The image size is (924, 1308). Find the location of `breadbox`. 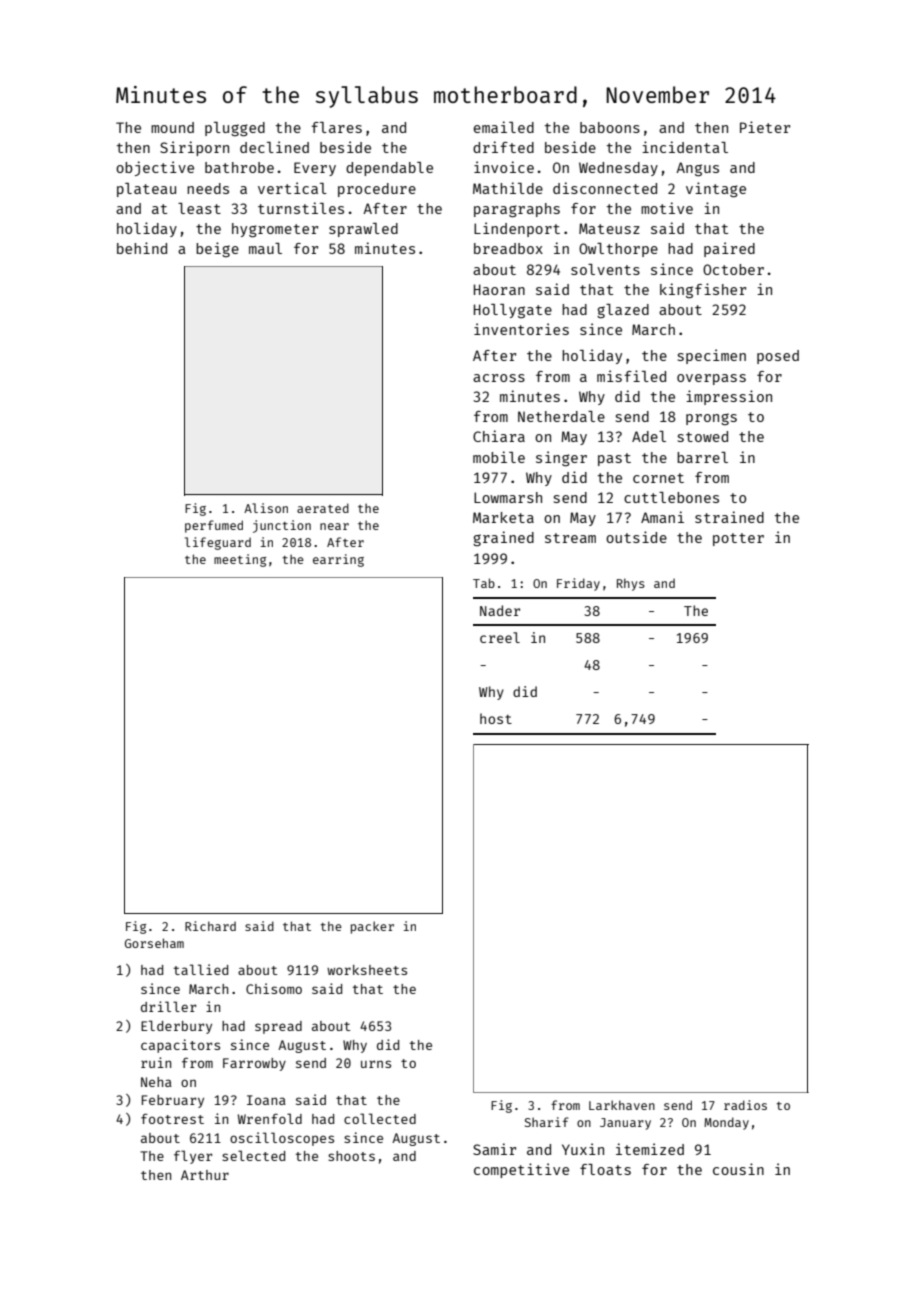

breadbox is located at coordinates (508, 248).
